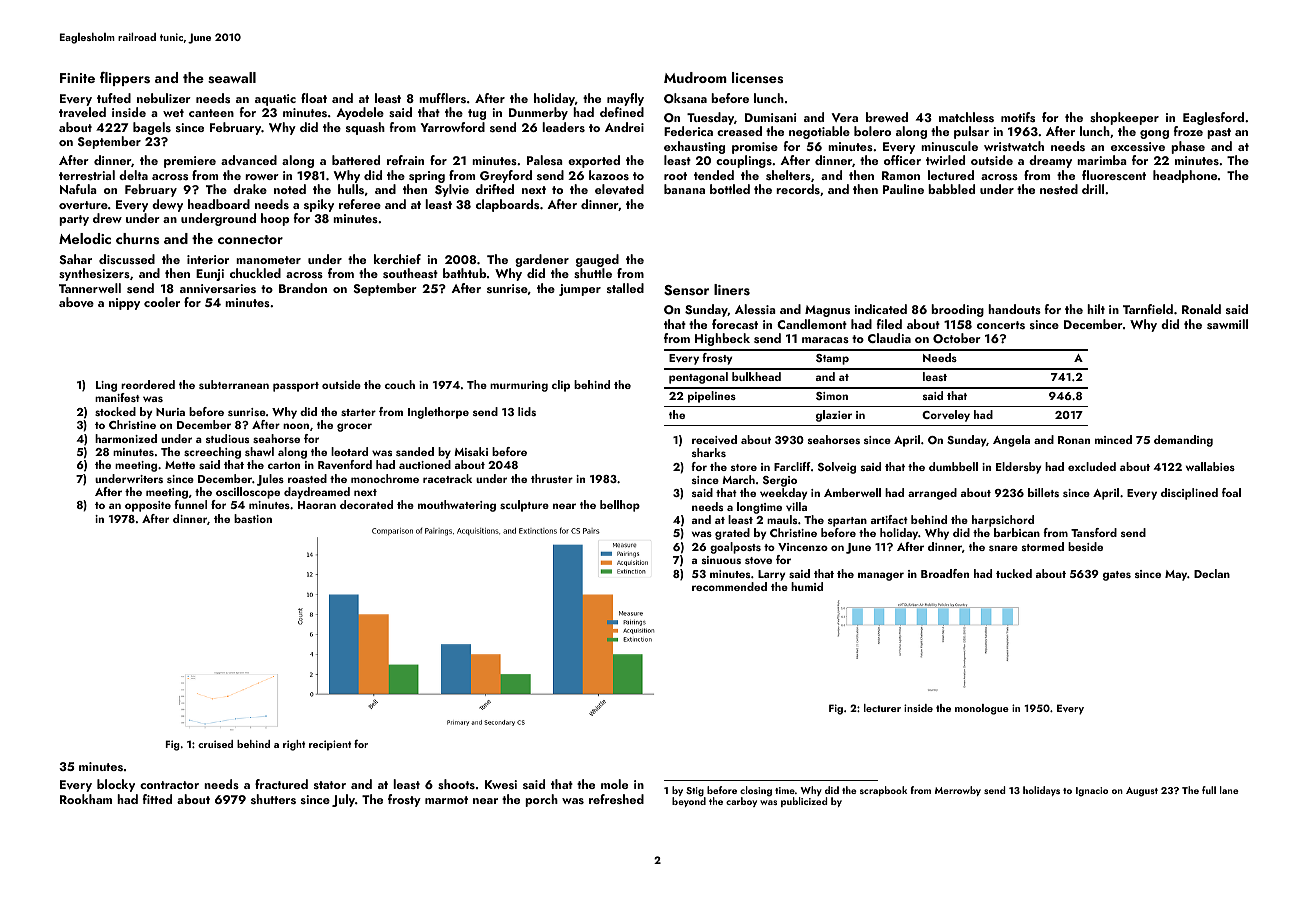 Image resolution: width=1308 pixels, height=924 pixels. Describe the element at coordinates (215, 744) in the screenshot. I see `cruised` at that location.
